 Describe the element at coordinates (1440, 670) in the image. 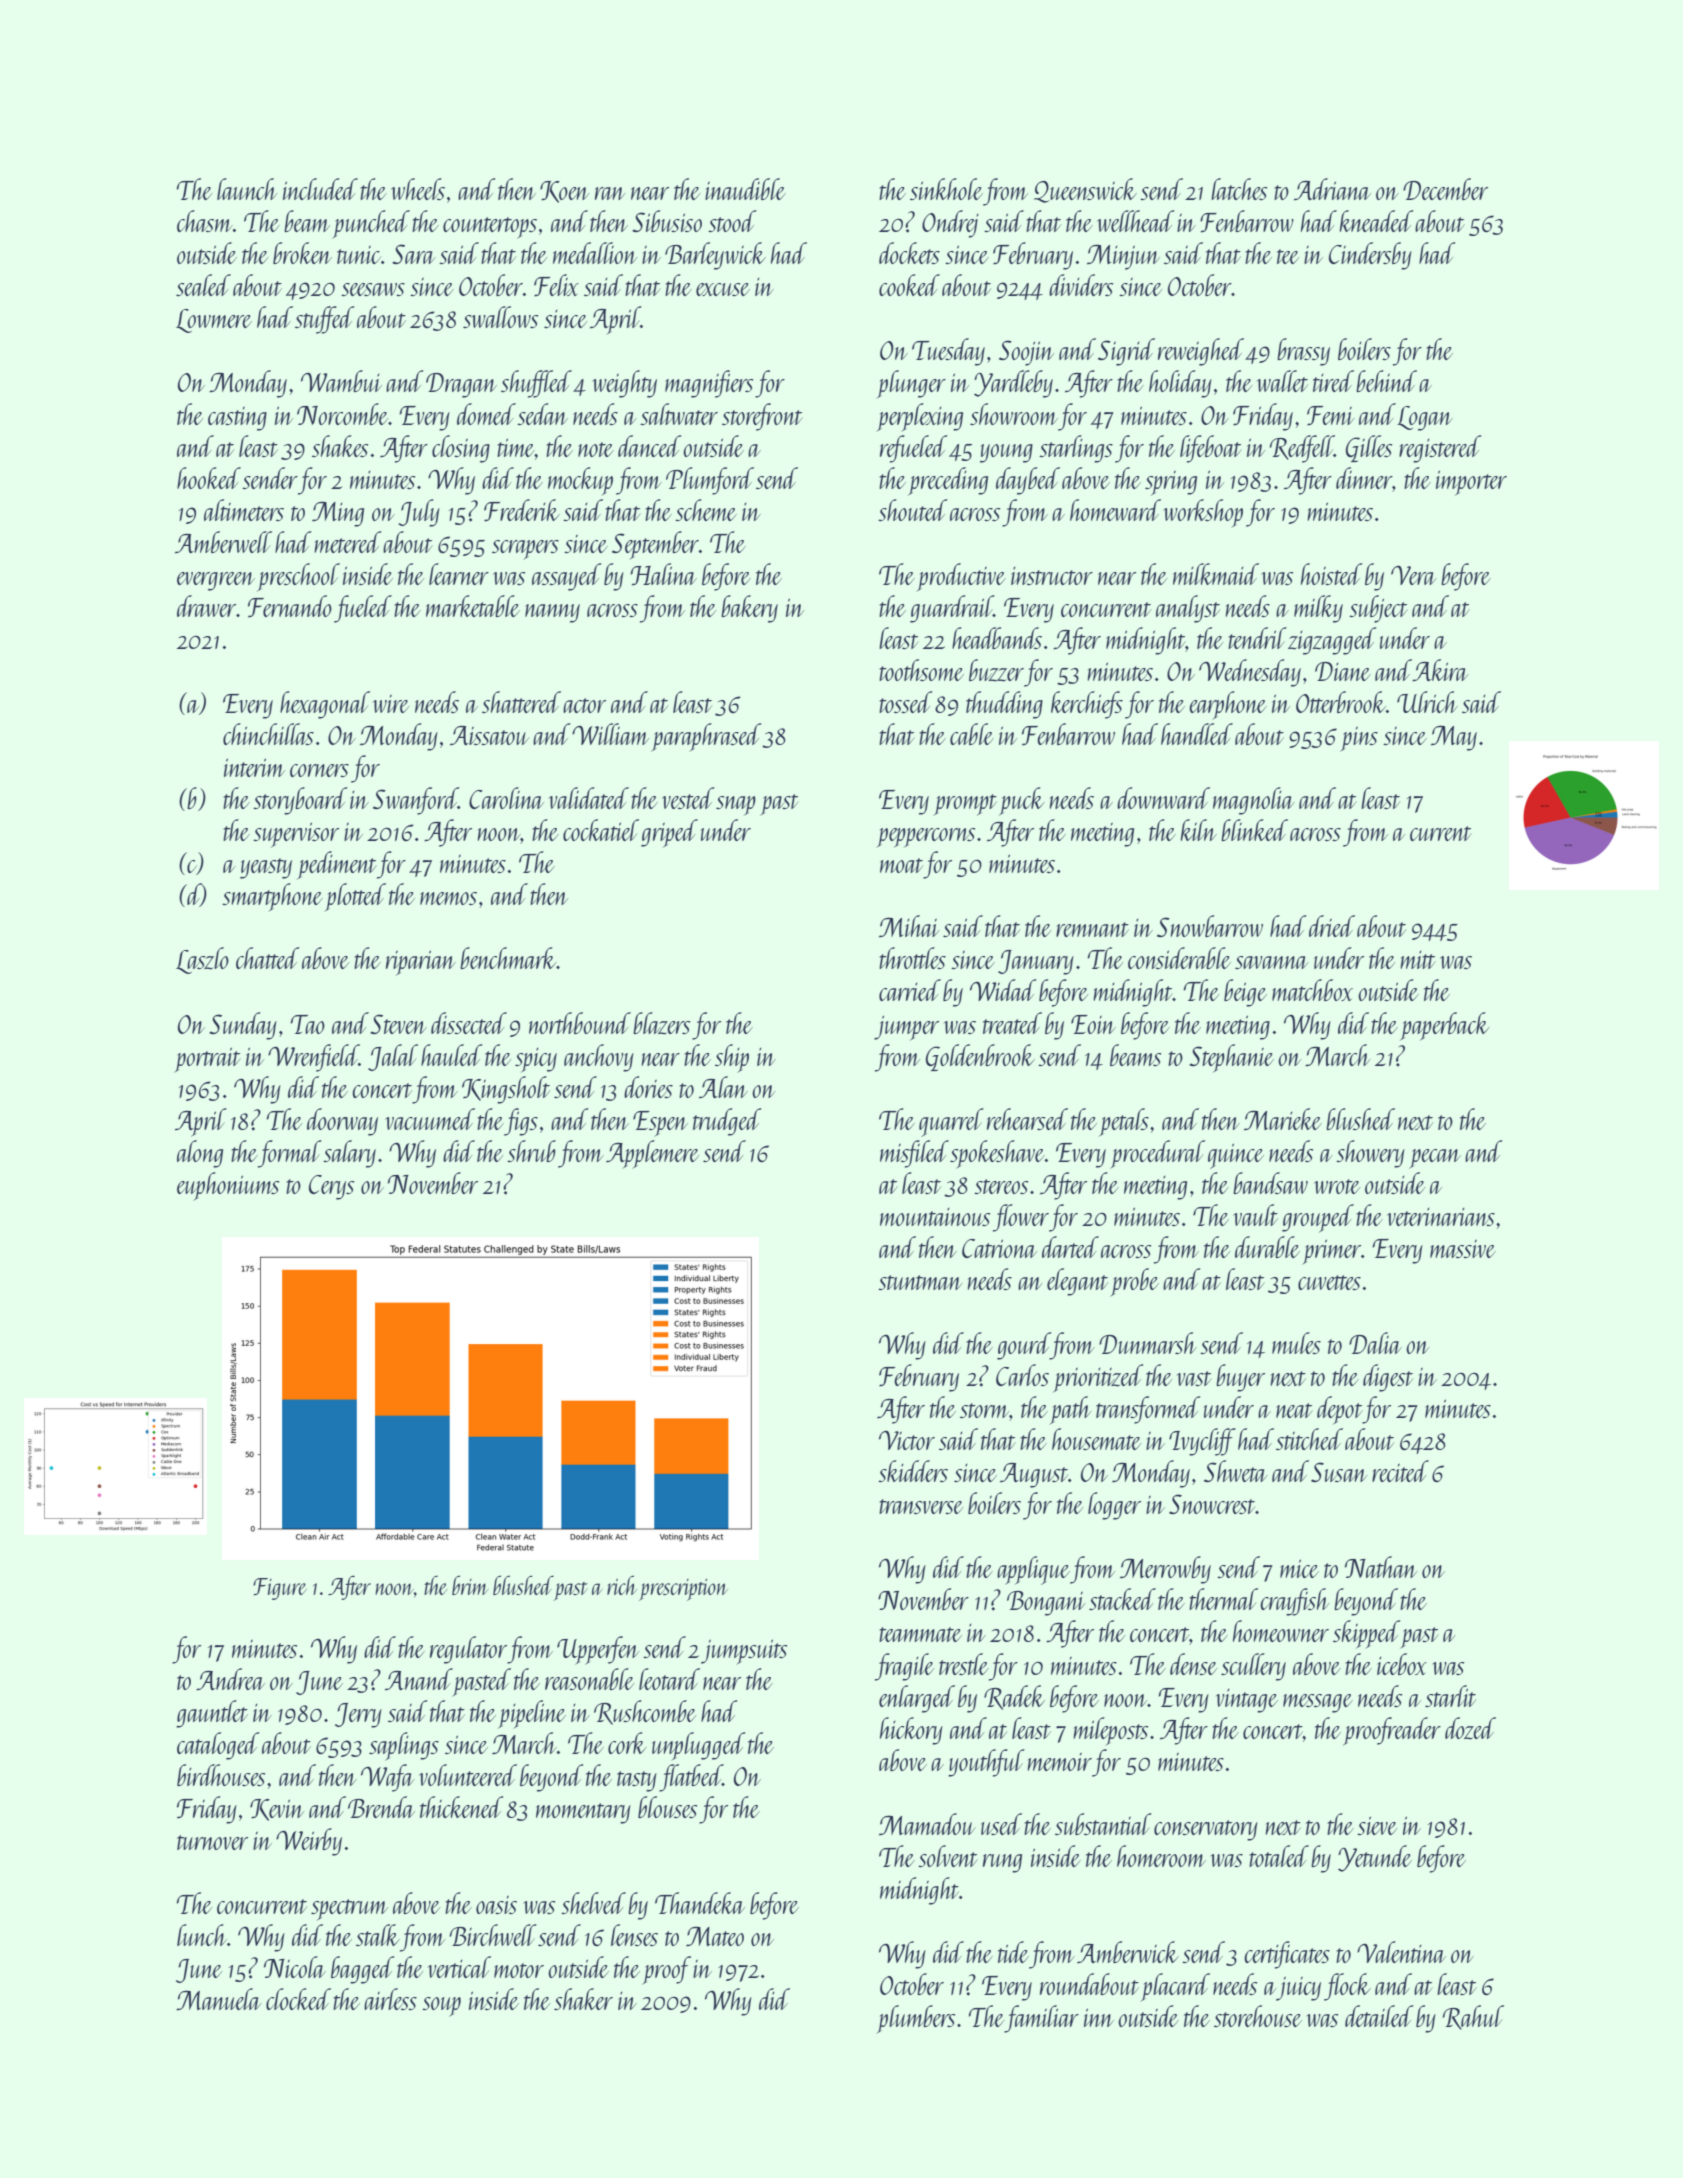

I see `Akira` at that location.
